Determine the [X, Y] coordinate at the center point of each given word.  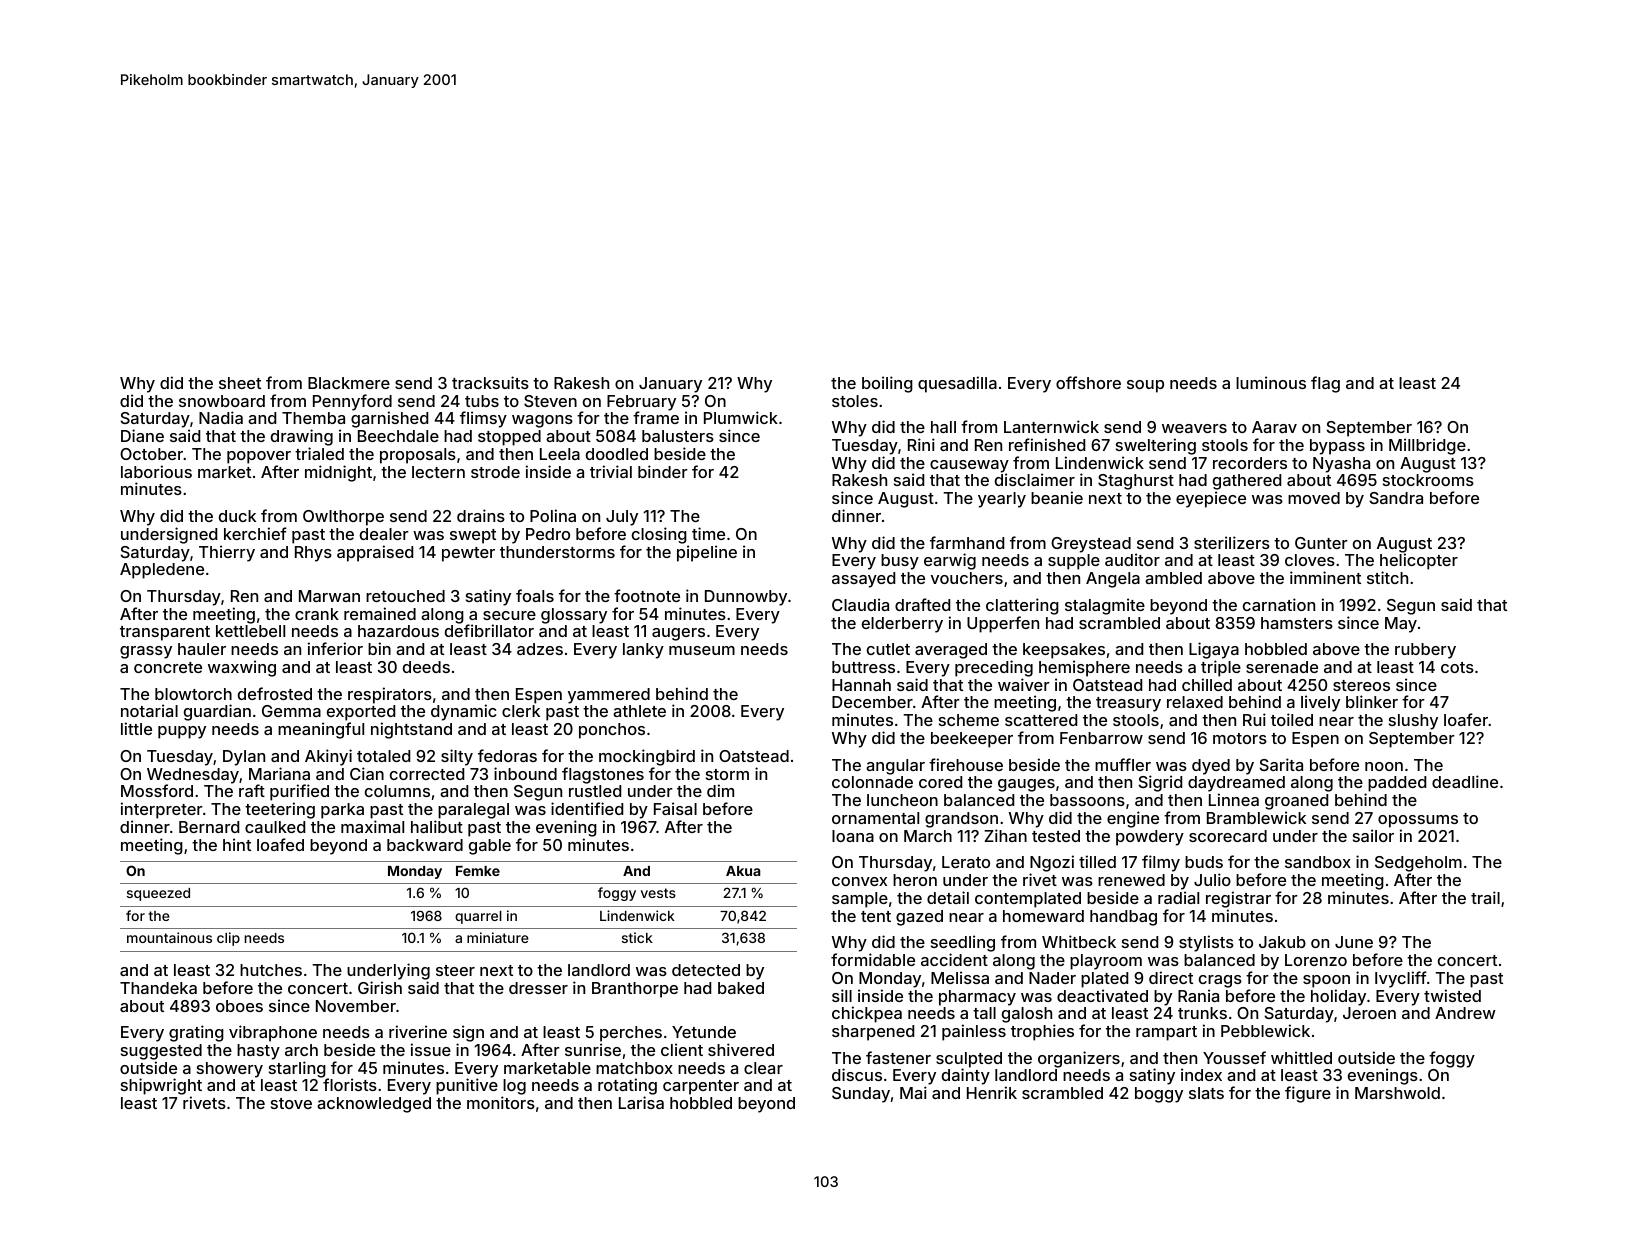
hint [237, 844]
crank [317, 614]
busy [900, 562]
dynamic [464, 712]
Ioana [853, 836]
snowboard [222, 401]
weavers [1194, 428]
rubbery [1425, 651]
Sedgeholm [1418, 864]
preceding [994, 668]
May [1401, 625]
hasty [258, 1052]
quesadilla [957, 384]
